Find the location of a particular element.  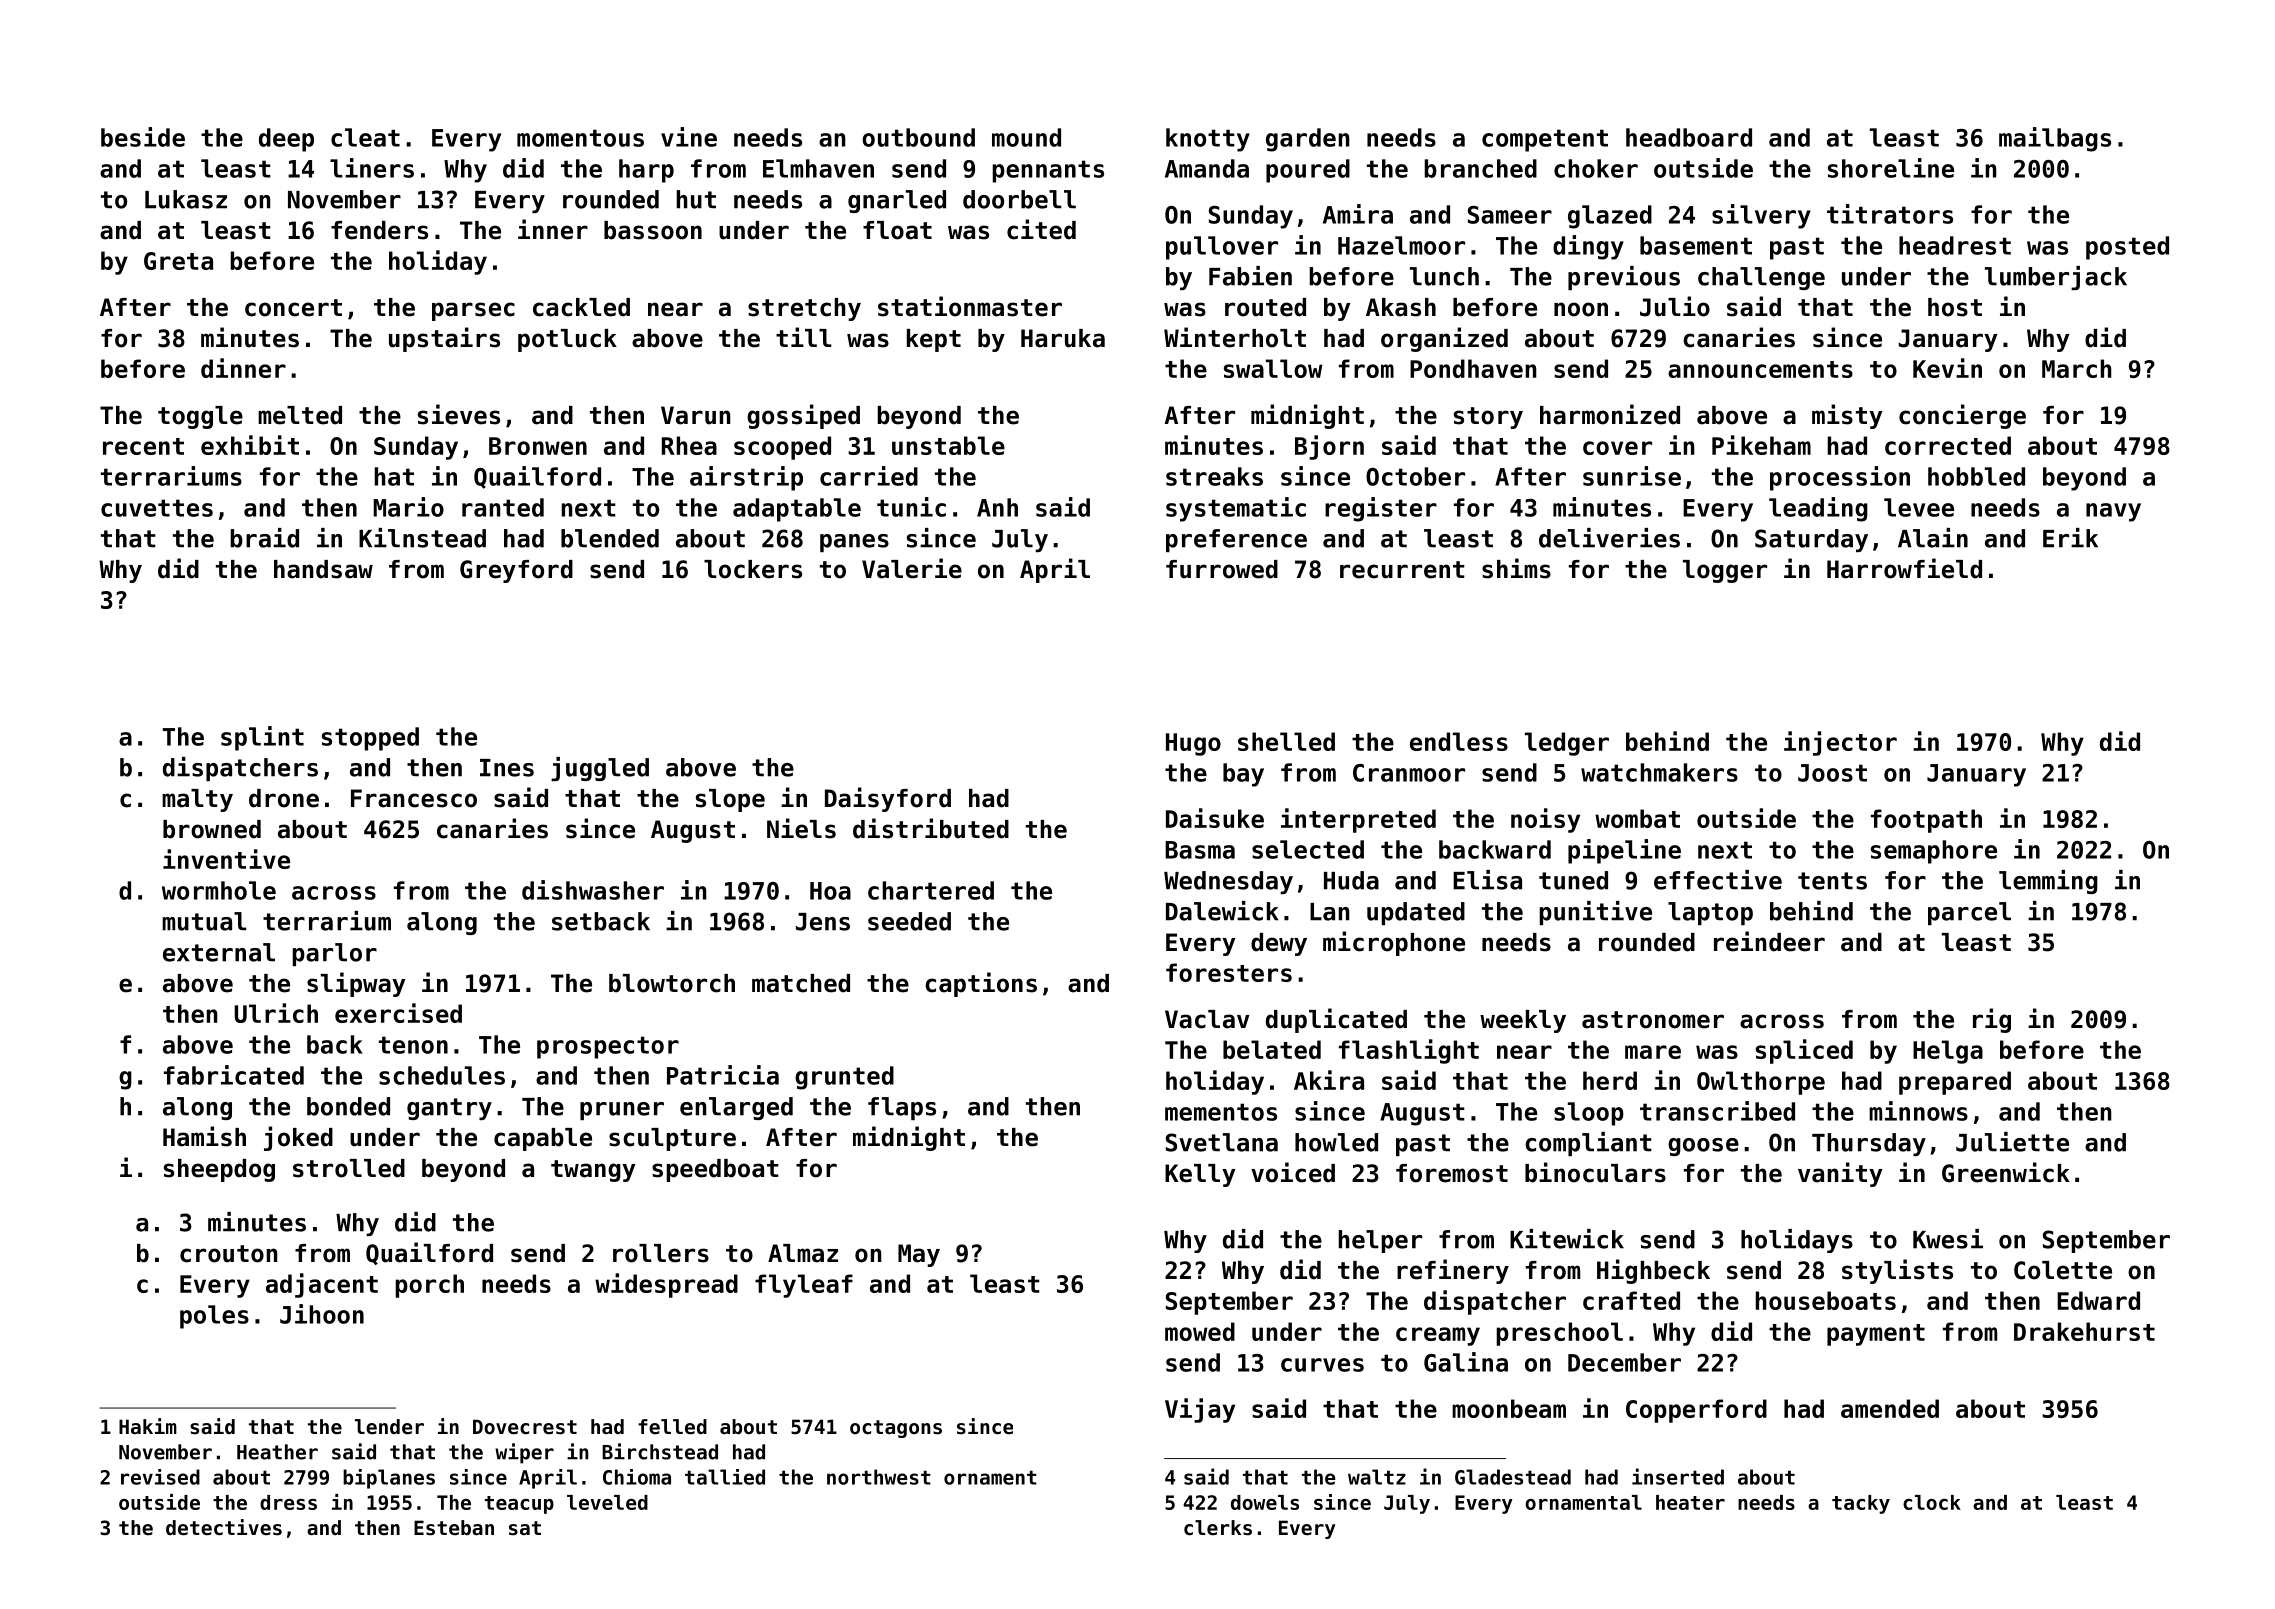

weekly is located at coordinates (1523, 1021).
